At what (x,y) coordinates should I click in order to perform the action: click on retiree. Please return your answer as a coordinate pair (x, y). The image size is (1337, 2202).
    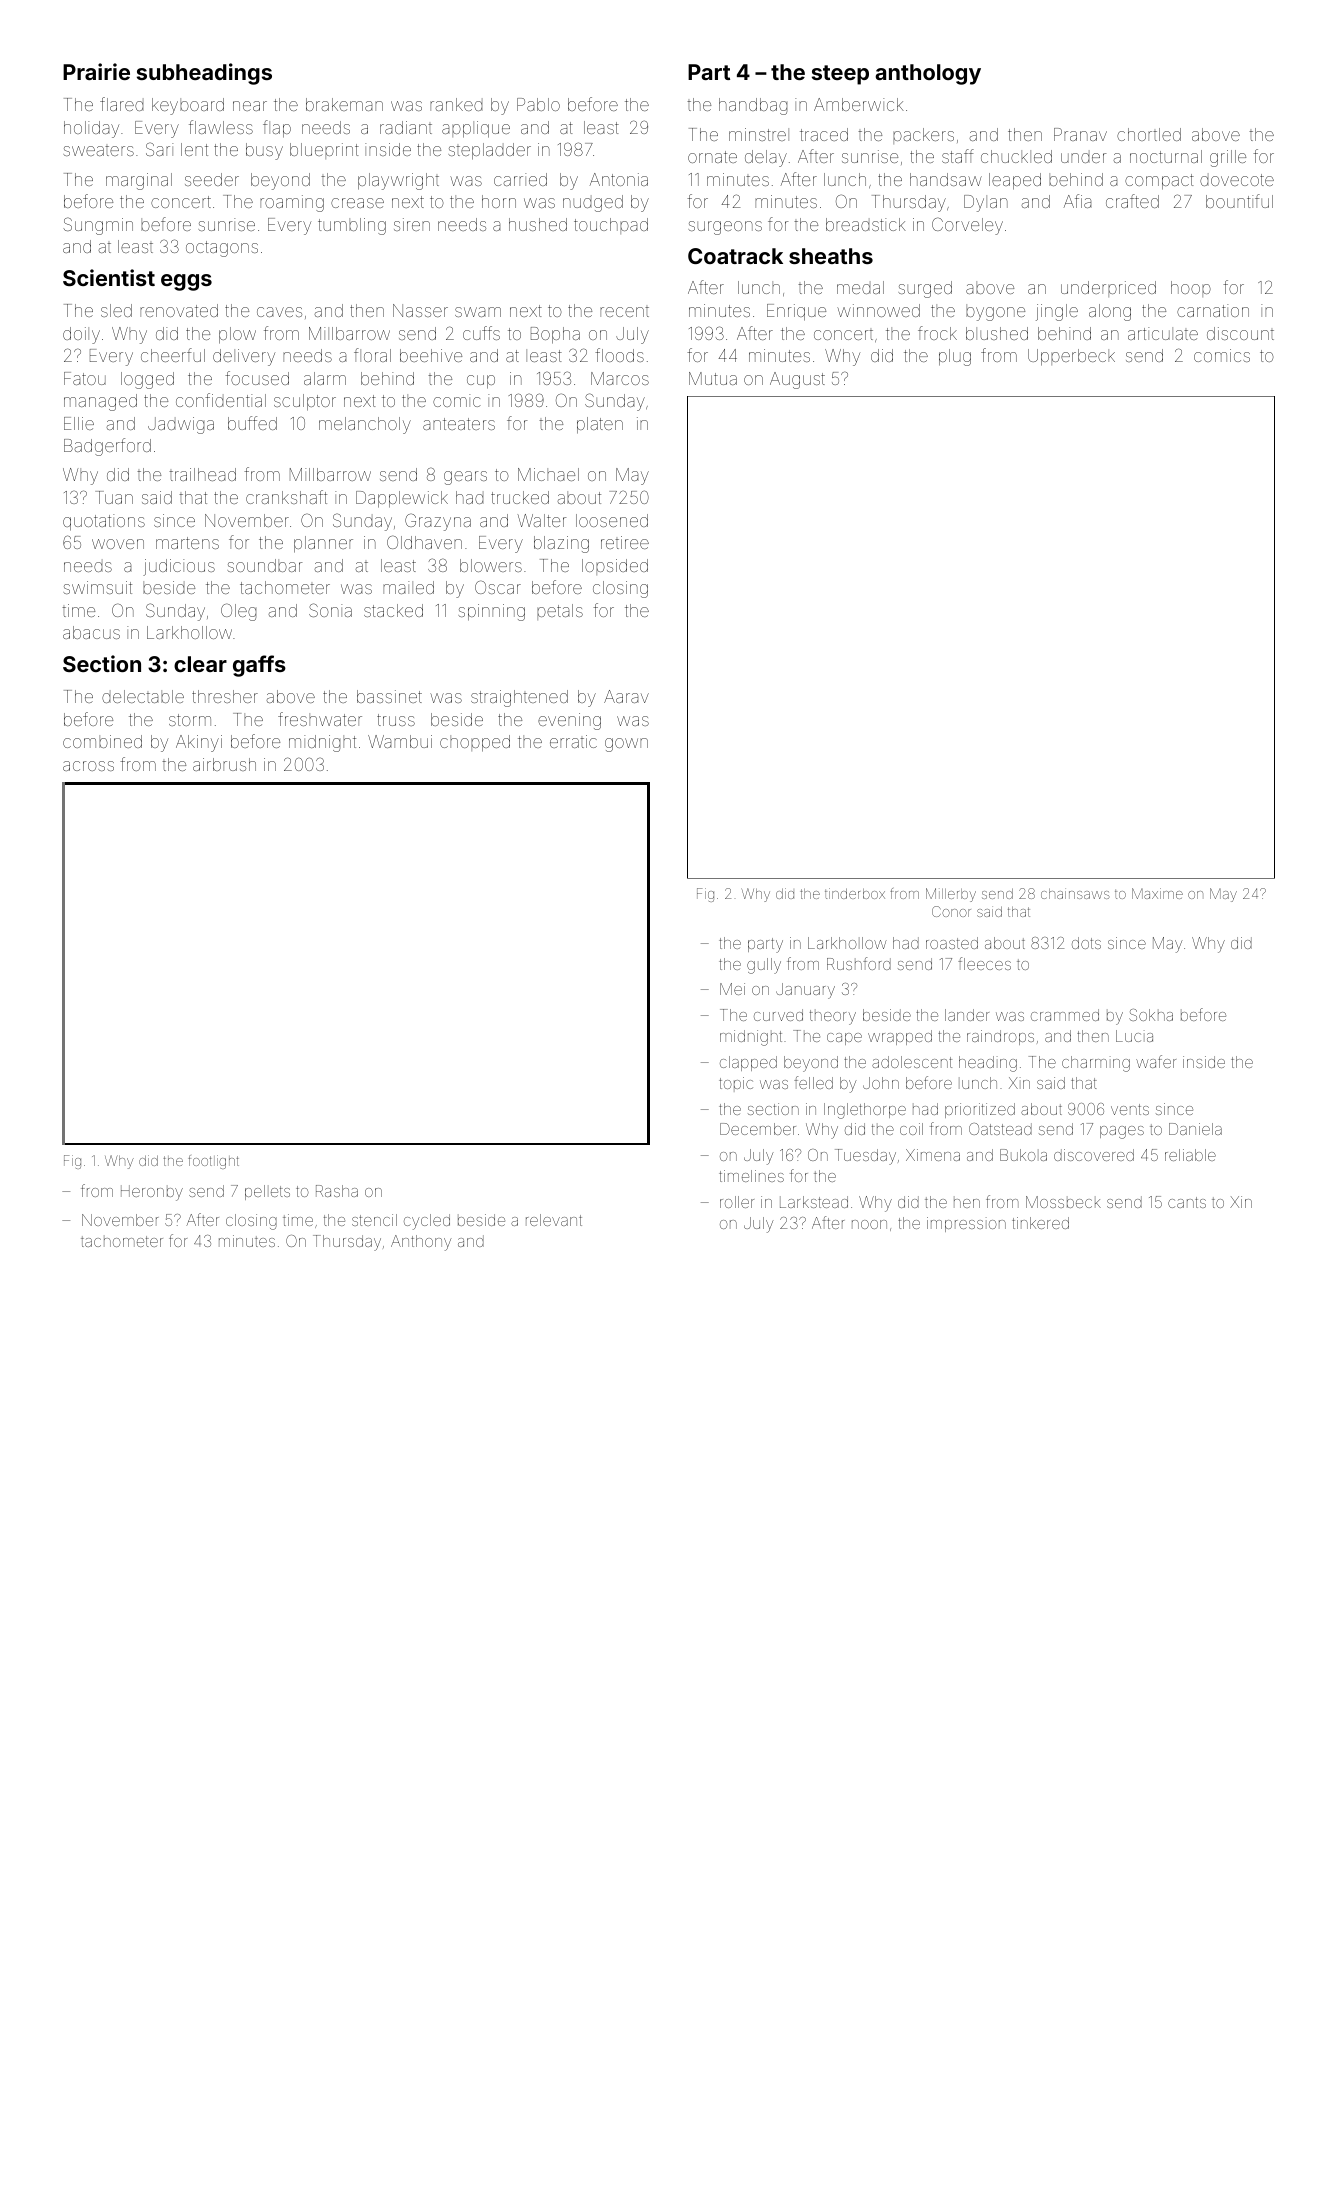
    Looking at the image, I should click on (625, 542).
